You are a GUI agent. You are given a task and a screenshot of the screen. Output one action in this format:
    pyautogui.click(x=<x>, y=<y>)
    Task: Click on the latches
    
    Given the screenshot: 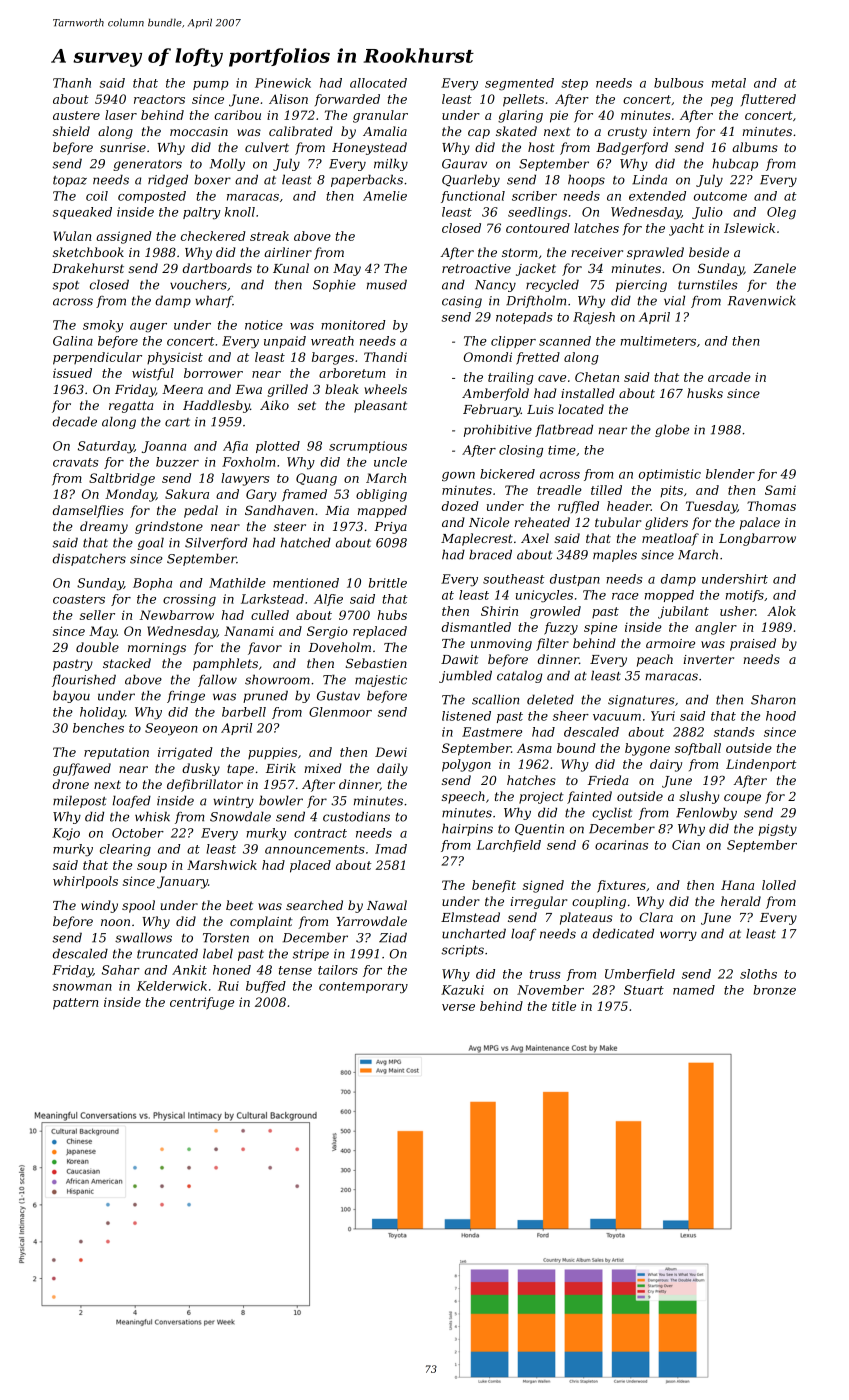 What is the action you would take?
    pyautogui.click(x=596, y=228)
